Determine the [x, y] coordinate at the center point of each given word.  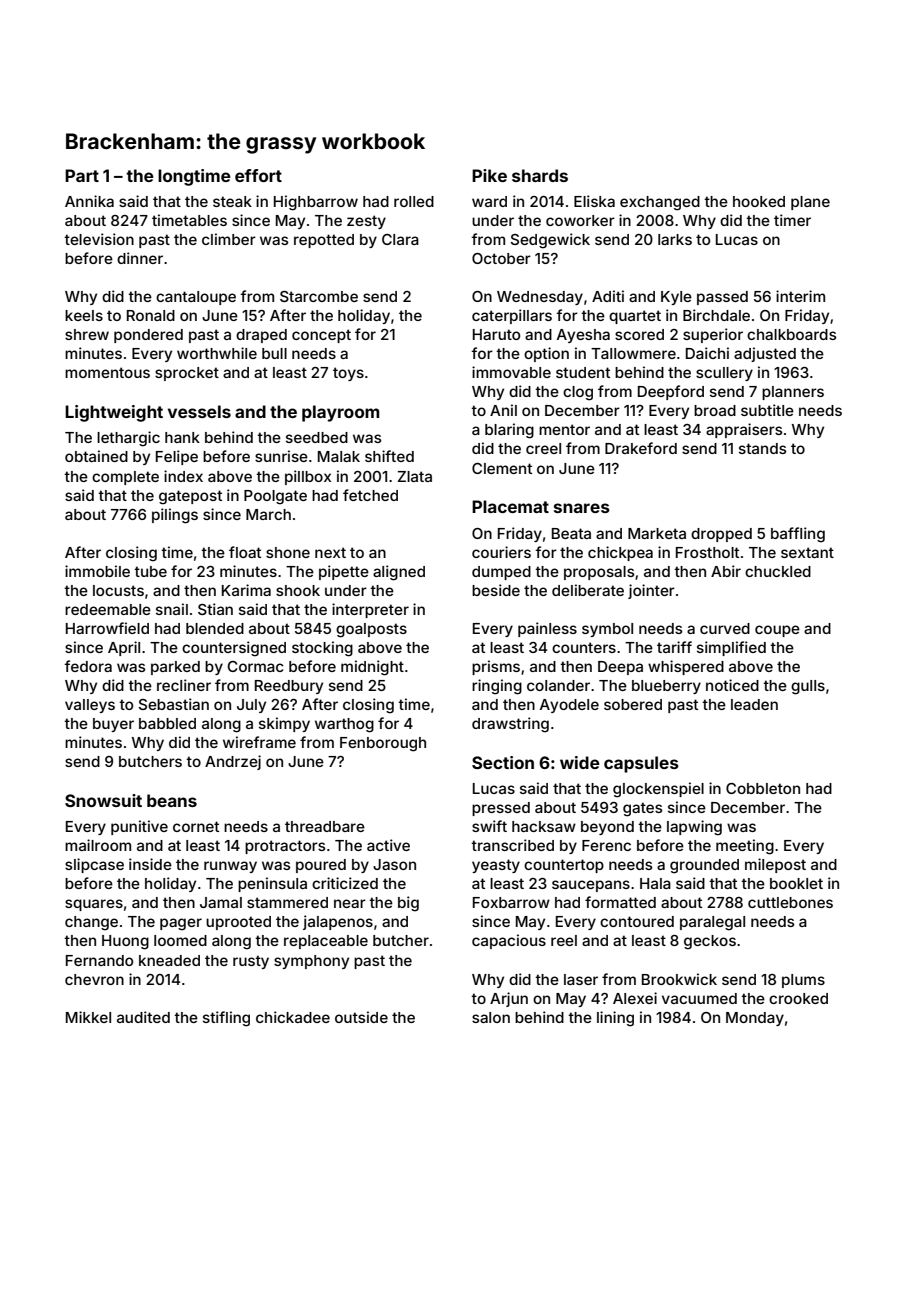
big [408, 904]
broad [715, 410]
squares [94, 905]
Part [82, 175]
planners [793, 393]
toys [348, 374]
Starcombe [319, 296]
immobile [97, 571]
